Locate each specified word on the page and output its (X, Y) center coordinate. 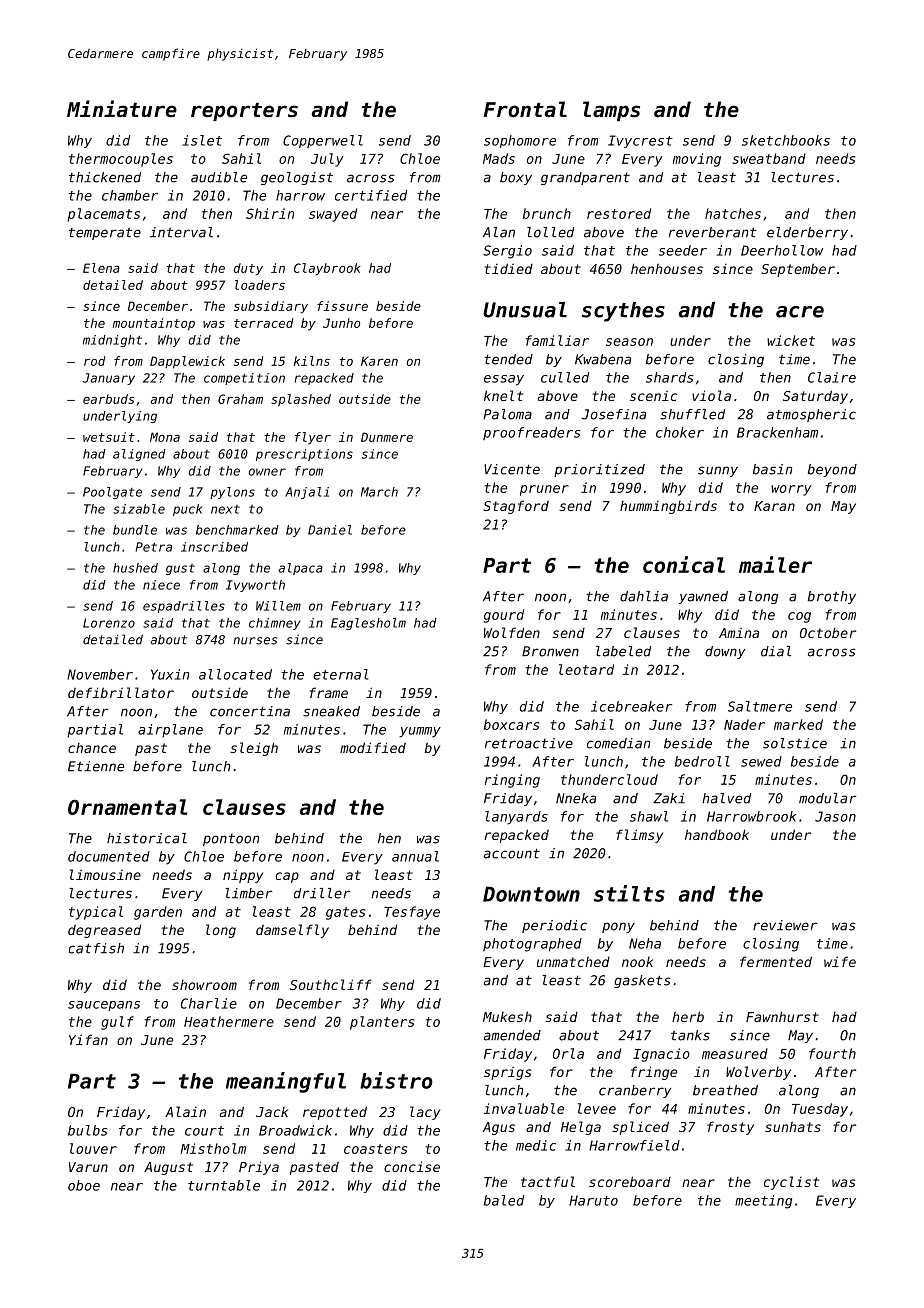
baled (504, 1200)
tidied (509, 268)
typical (96, 913)
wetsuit (109, 437)
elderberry (807, 233)
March (379, 492)
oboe (84, 1185)
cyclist (791, 1183)
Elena (101, 268)
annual (415, 856)
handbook (717, 834)
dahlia (644, 596)
